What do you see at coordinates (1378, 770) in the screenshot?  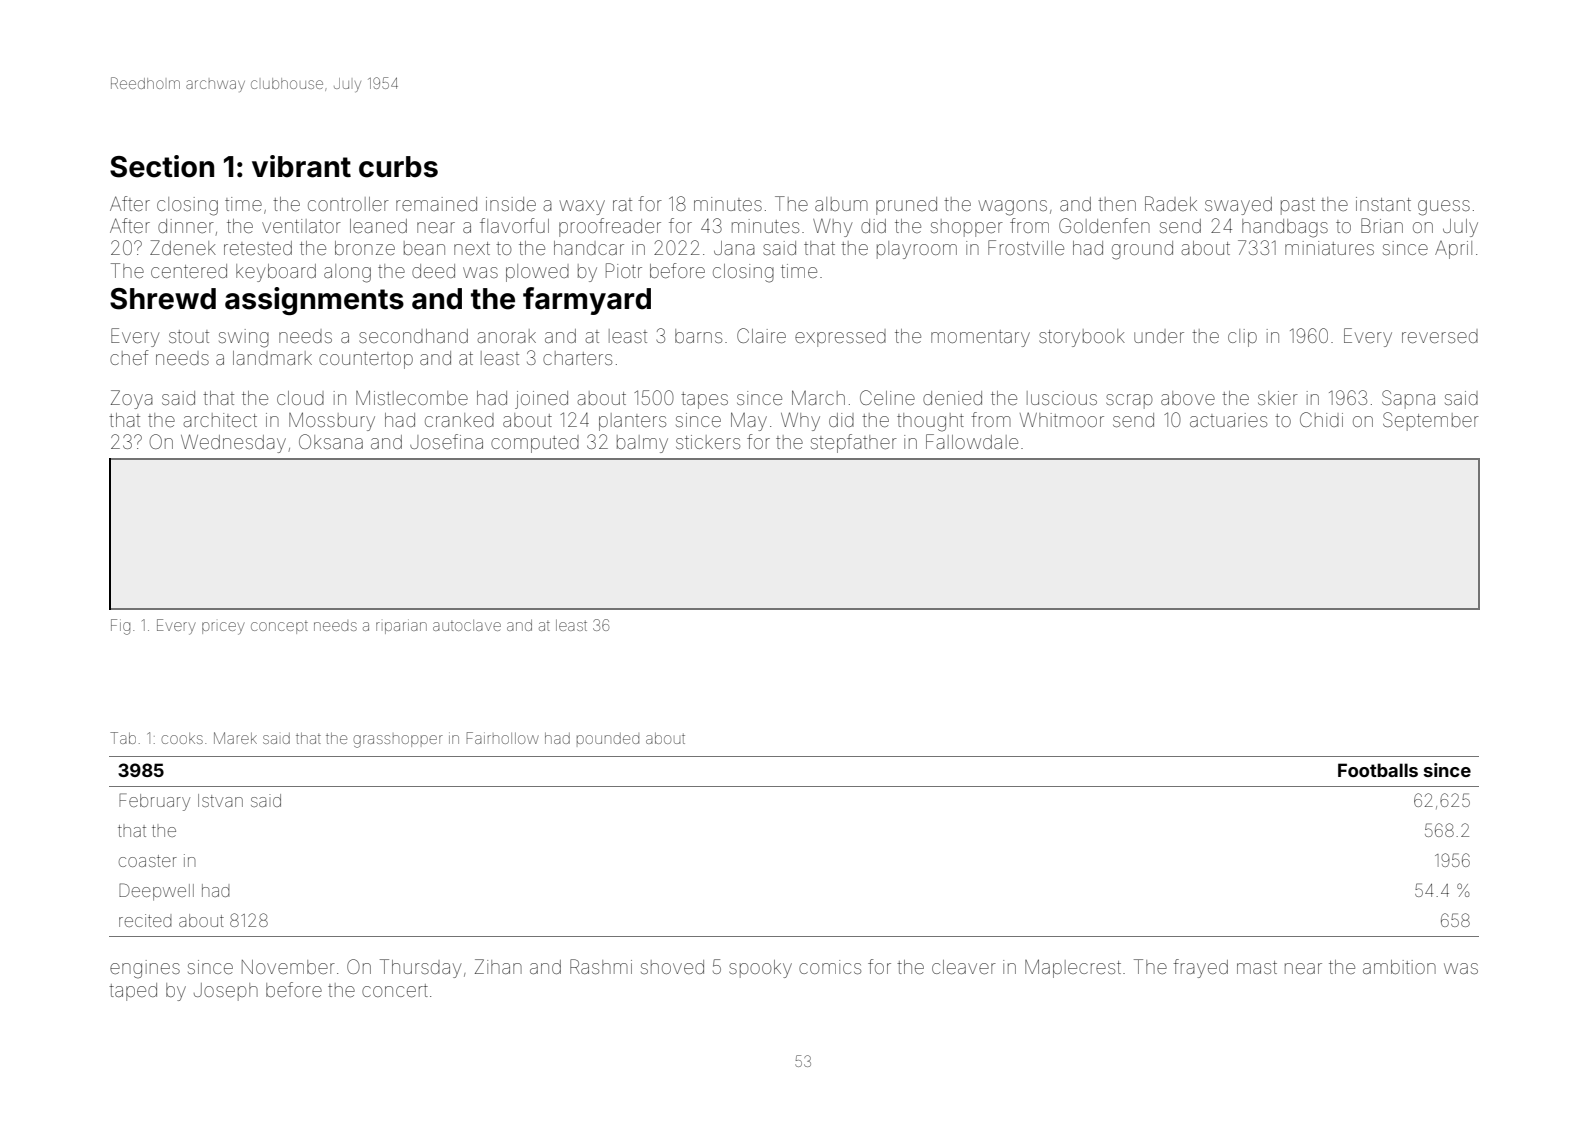 I see `Footballs` at bounding box center [1378, 770].
